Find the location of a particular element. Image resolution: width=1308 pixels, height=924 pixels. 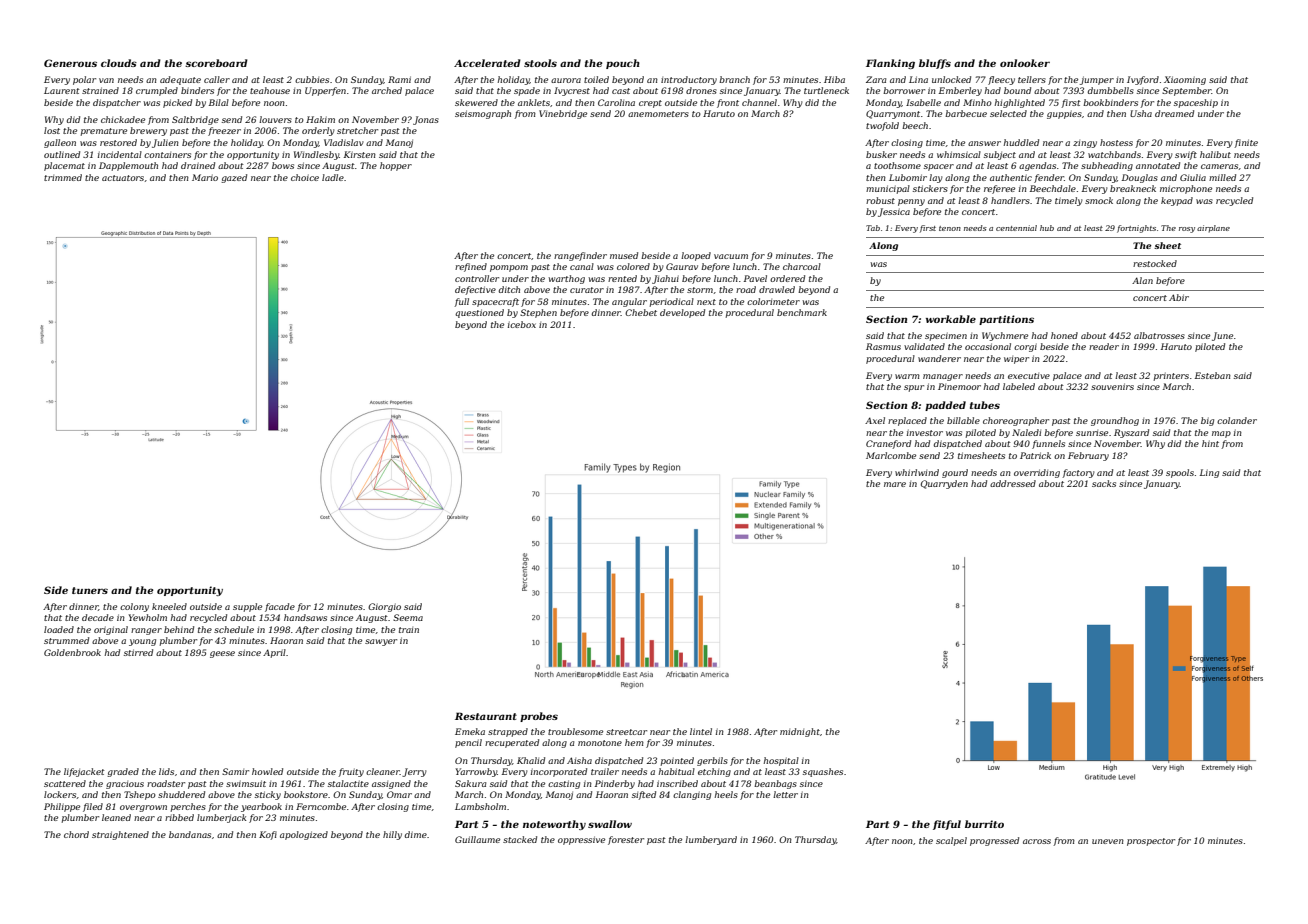

facade is located at coordinates (280, 607).
